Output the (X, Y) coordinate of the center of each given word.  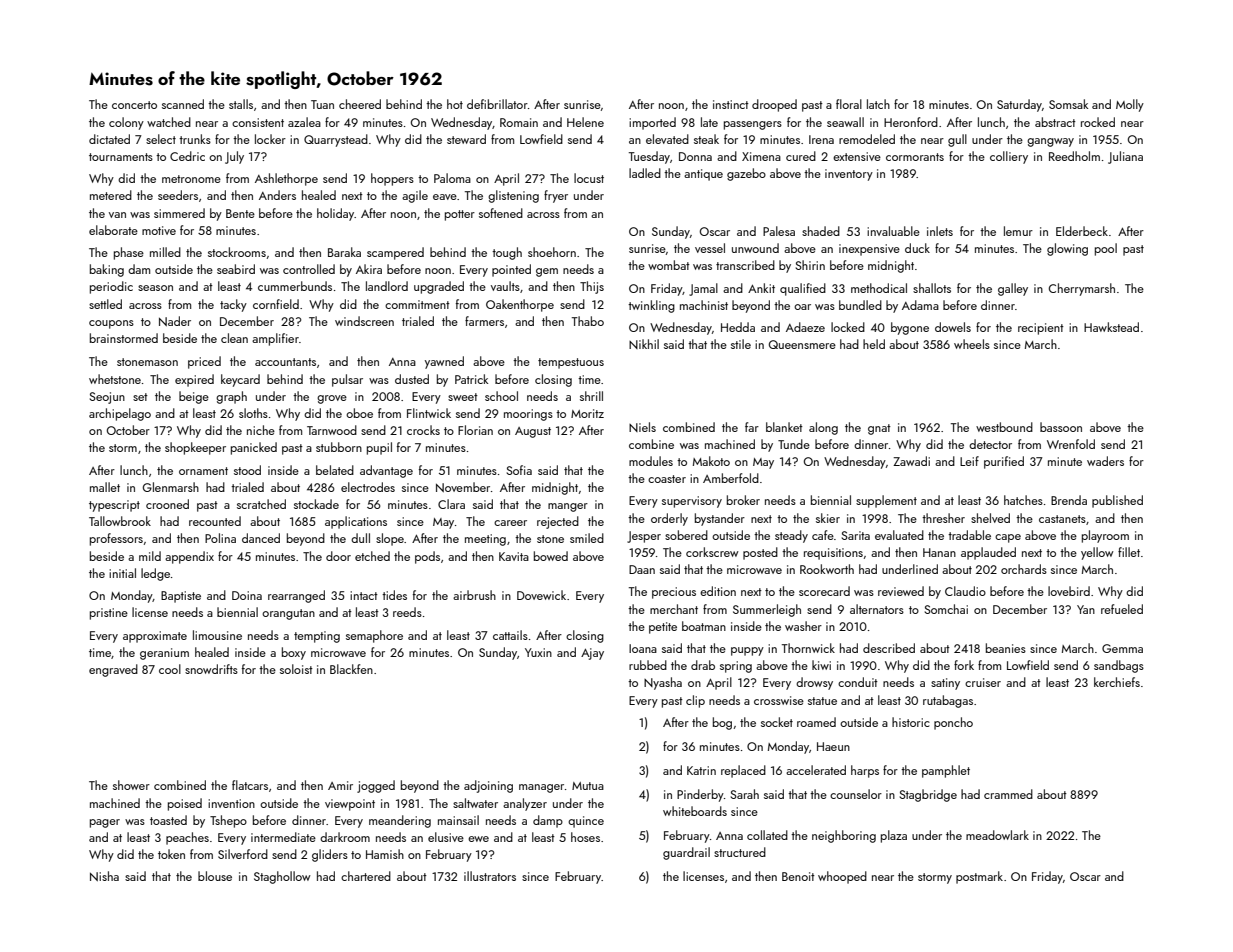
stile (741, 344)
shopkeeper (195, 448)
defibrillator (497, 104)
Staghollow (282, 877)
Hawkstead (1111, 327)
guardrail (686, 853)
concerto (134, 105)
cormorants (915, 157)
